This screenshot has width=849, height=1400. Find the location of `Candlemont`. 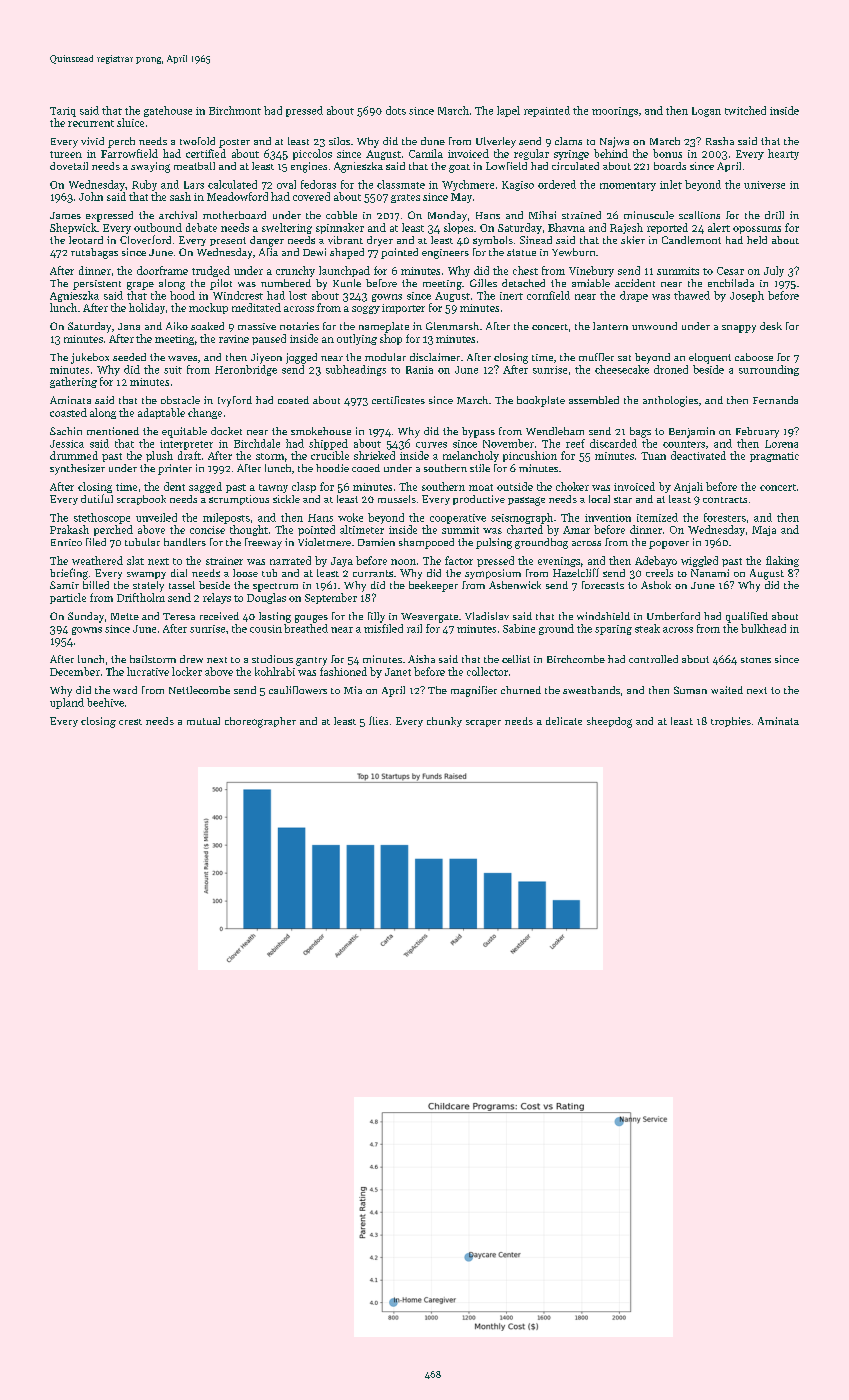

Candlemont is located at coordinates (691, 240).
